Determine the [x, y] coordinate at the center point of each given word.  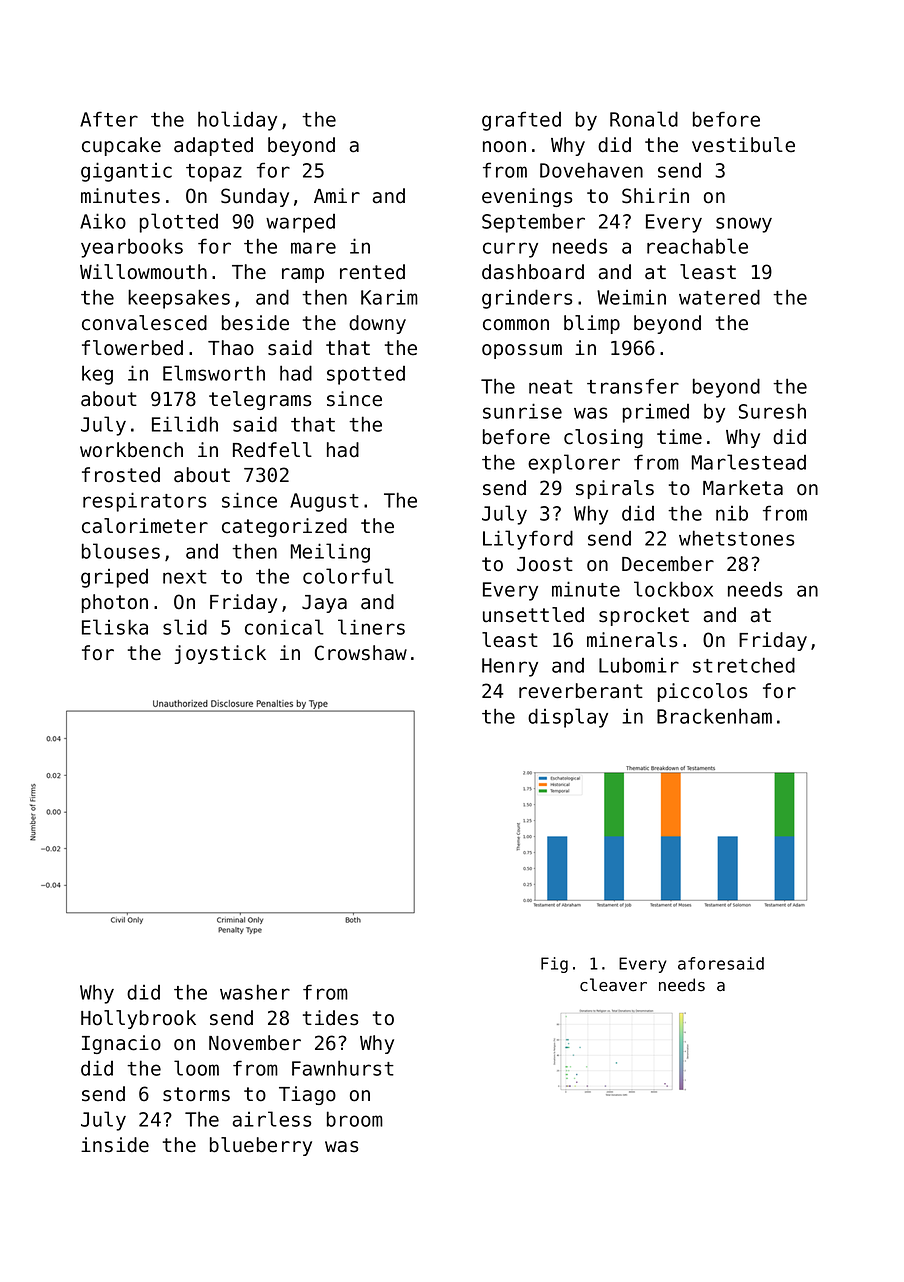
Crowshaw [361, 653]
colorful [348, 576]
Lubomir [639, 665]
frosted [121, 475]
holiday [237, 121]
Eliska [115, 627]
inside [115, 1145]
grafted [521, 121]
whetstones [737, 538]
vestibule [743, 145]
